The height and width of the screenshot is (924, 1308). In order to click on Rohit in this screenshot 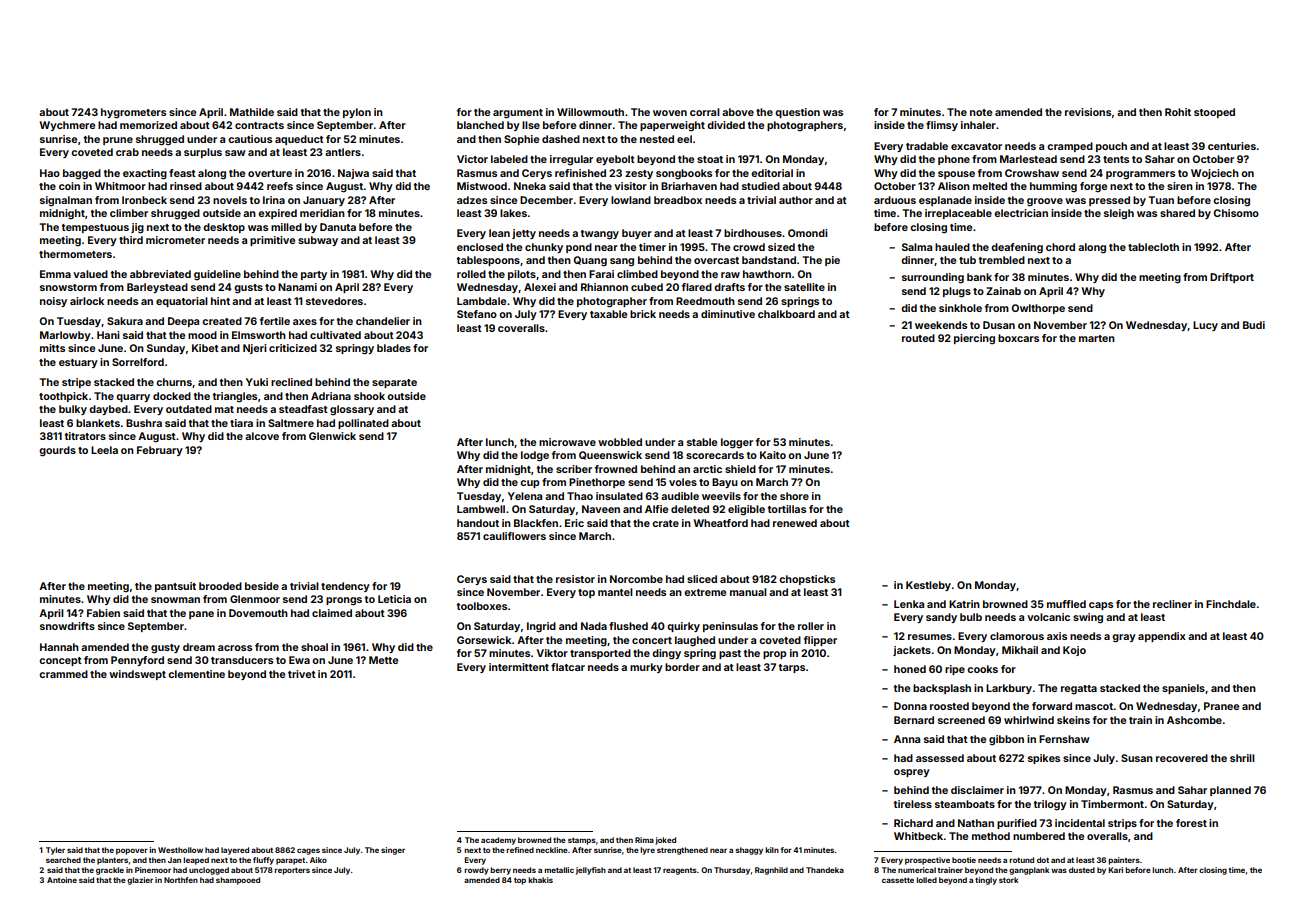, I will do `click(1178, 112)`.
